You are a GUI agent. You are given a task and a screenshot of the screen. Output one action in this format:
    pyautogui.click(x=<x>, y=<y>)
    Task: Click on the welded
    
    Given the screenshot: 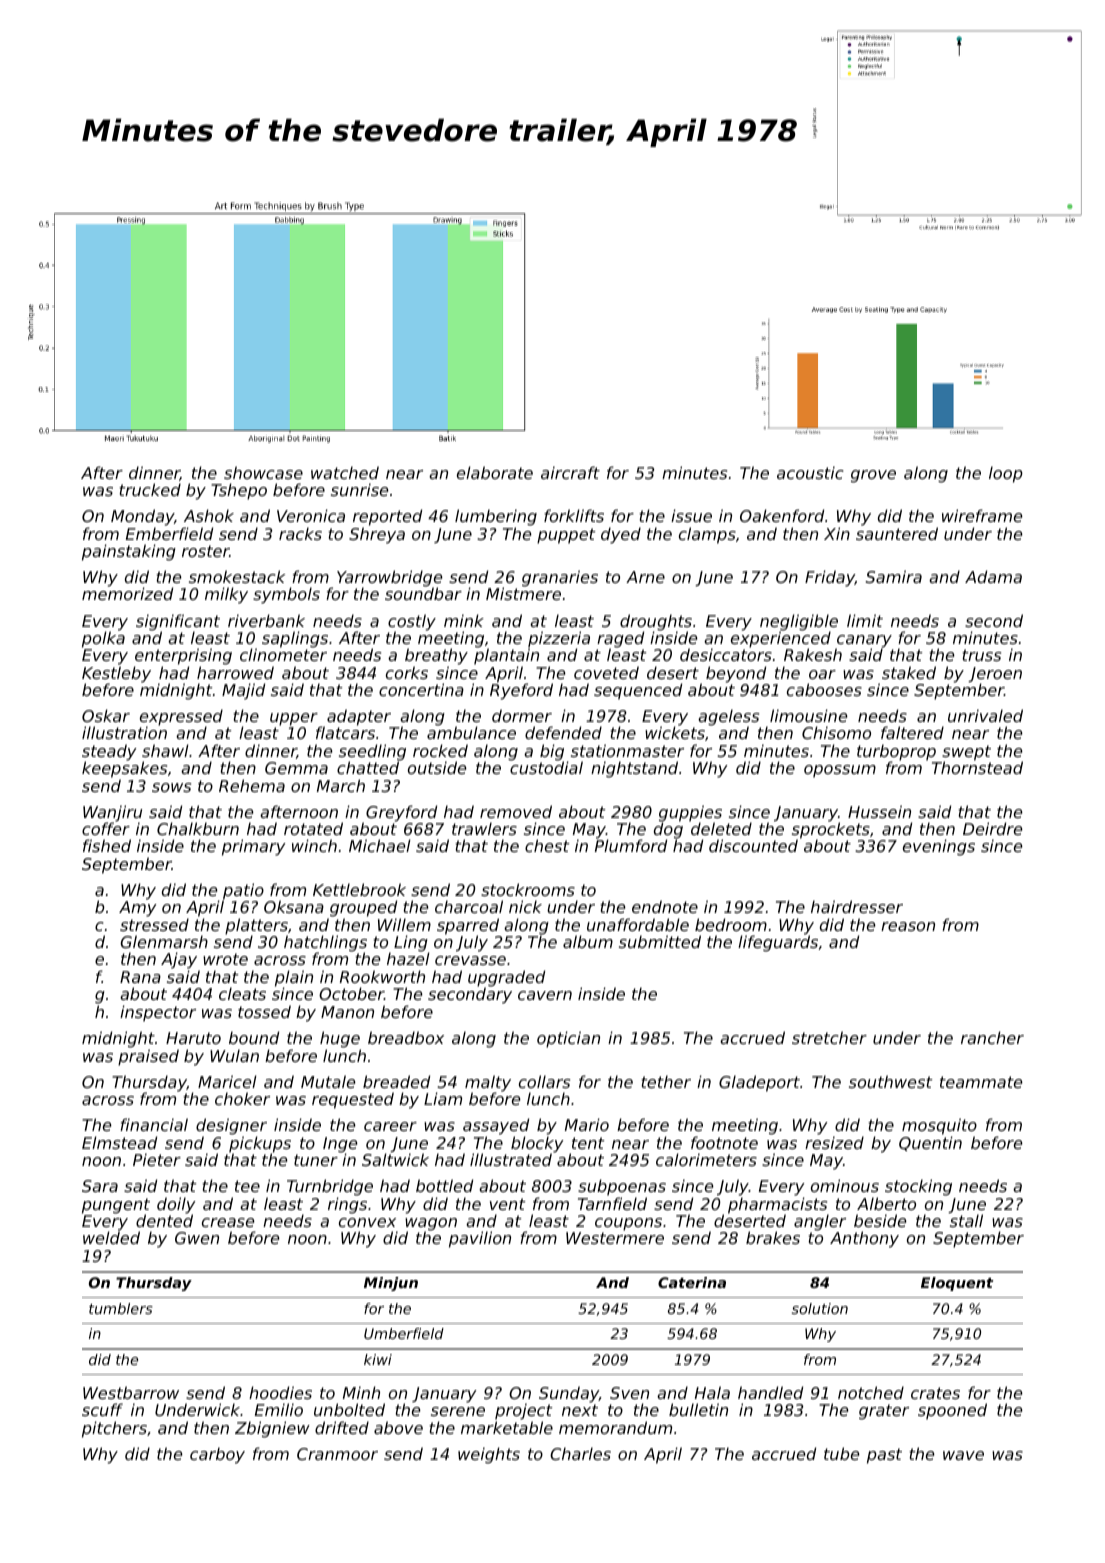 What is the action you would take?
    pyautogui.click(x=111, y=1238)
